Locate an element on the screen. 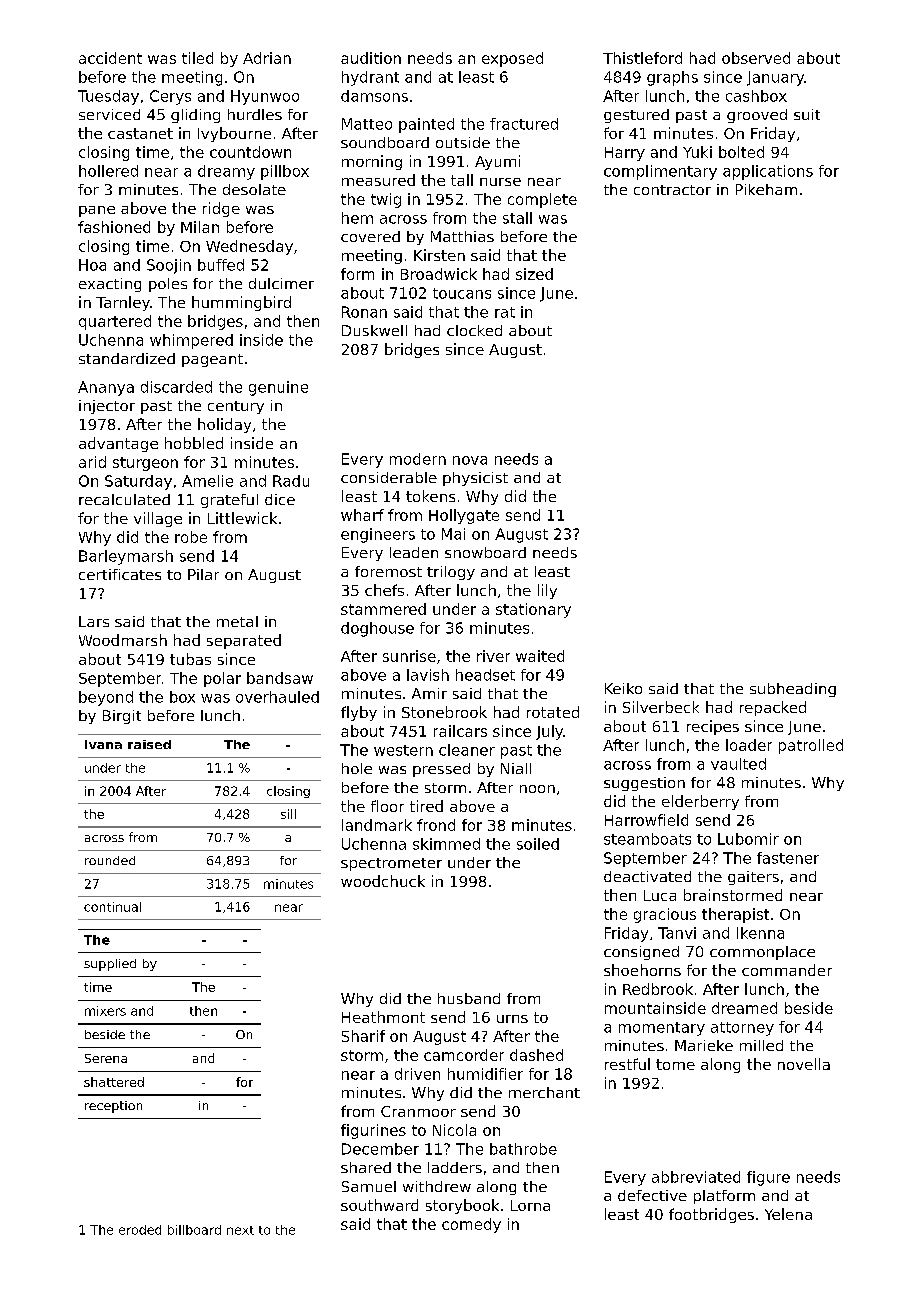  fastener is located at coordinates (788, 858).
